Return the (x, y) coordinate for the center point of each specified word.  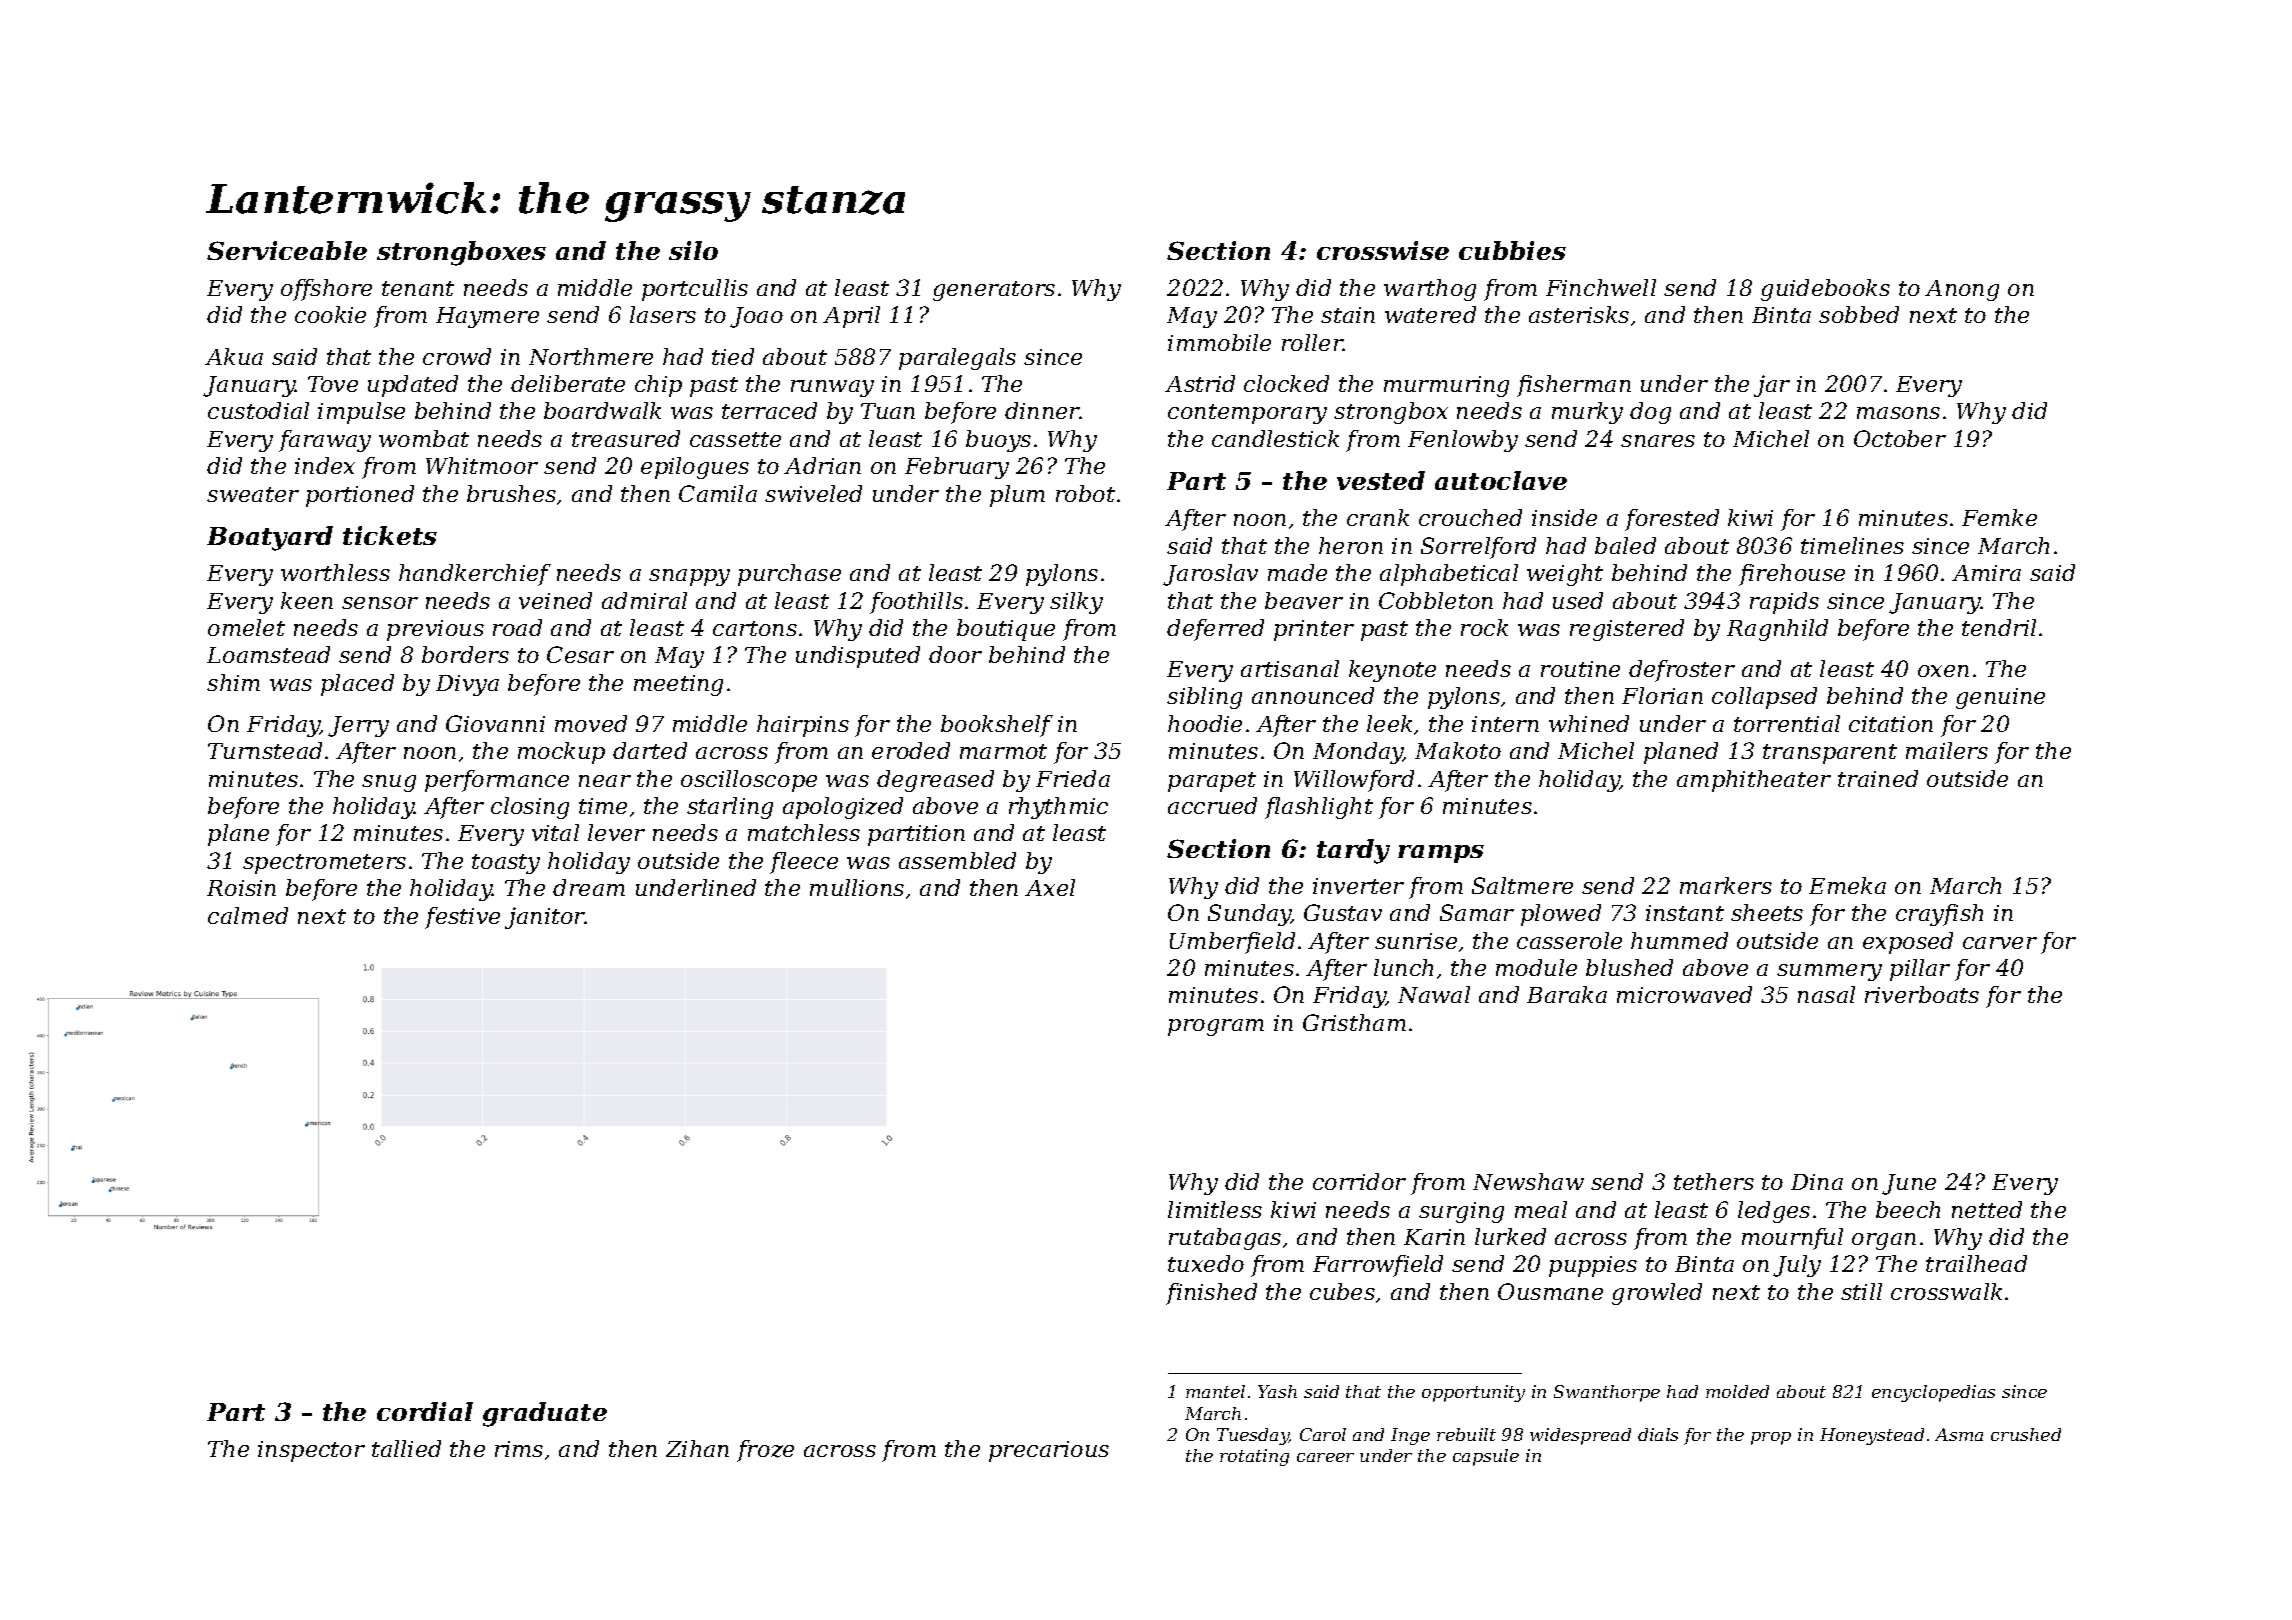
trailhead (1976, 1263)
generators (994, 291)
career (1325, 1457)
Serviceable (287, 250)
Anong (1962, 290)
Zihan (697, 1448)
